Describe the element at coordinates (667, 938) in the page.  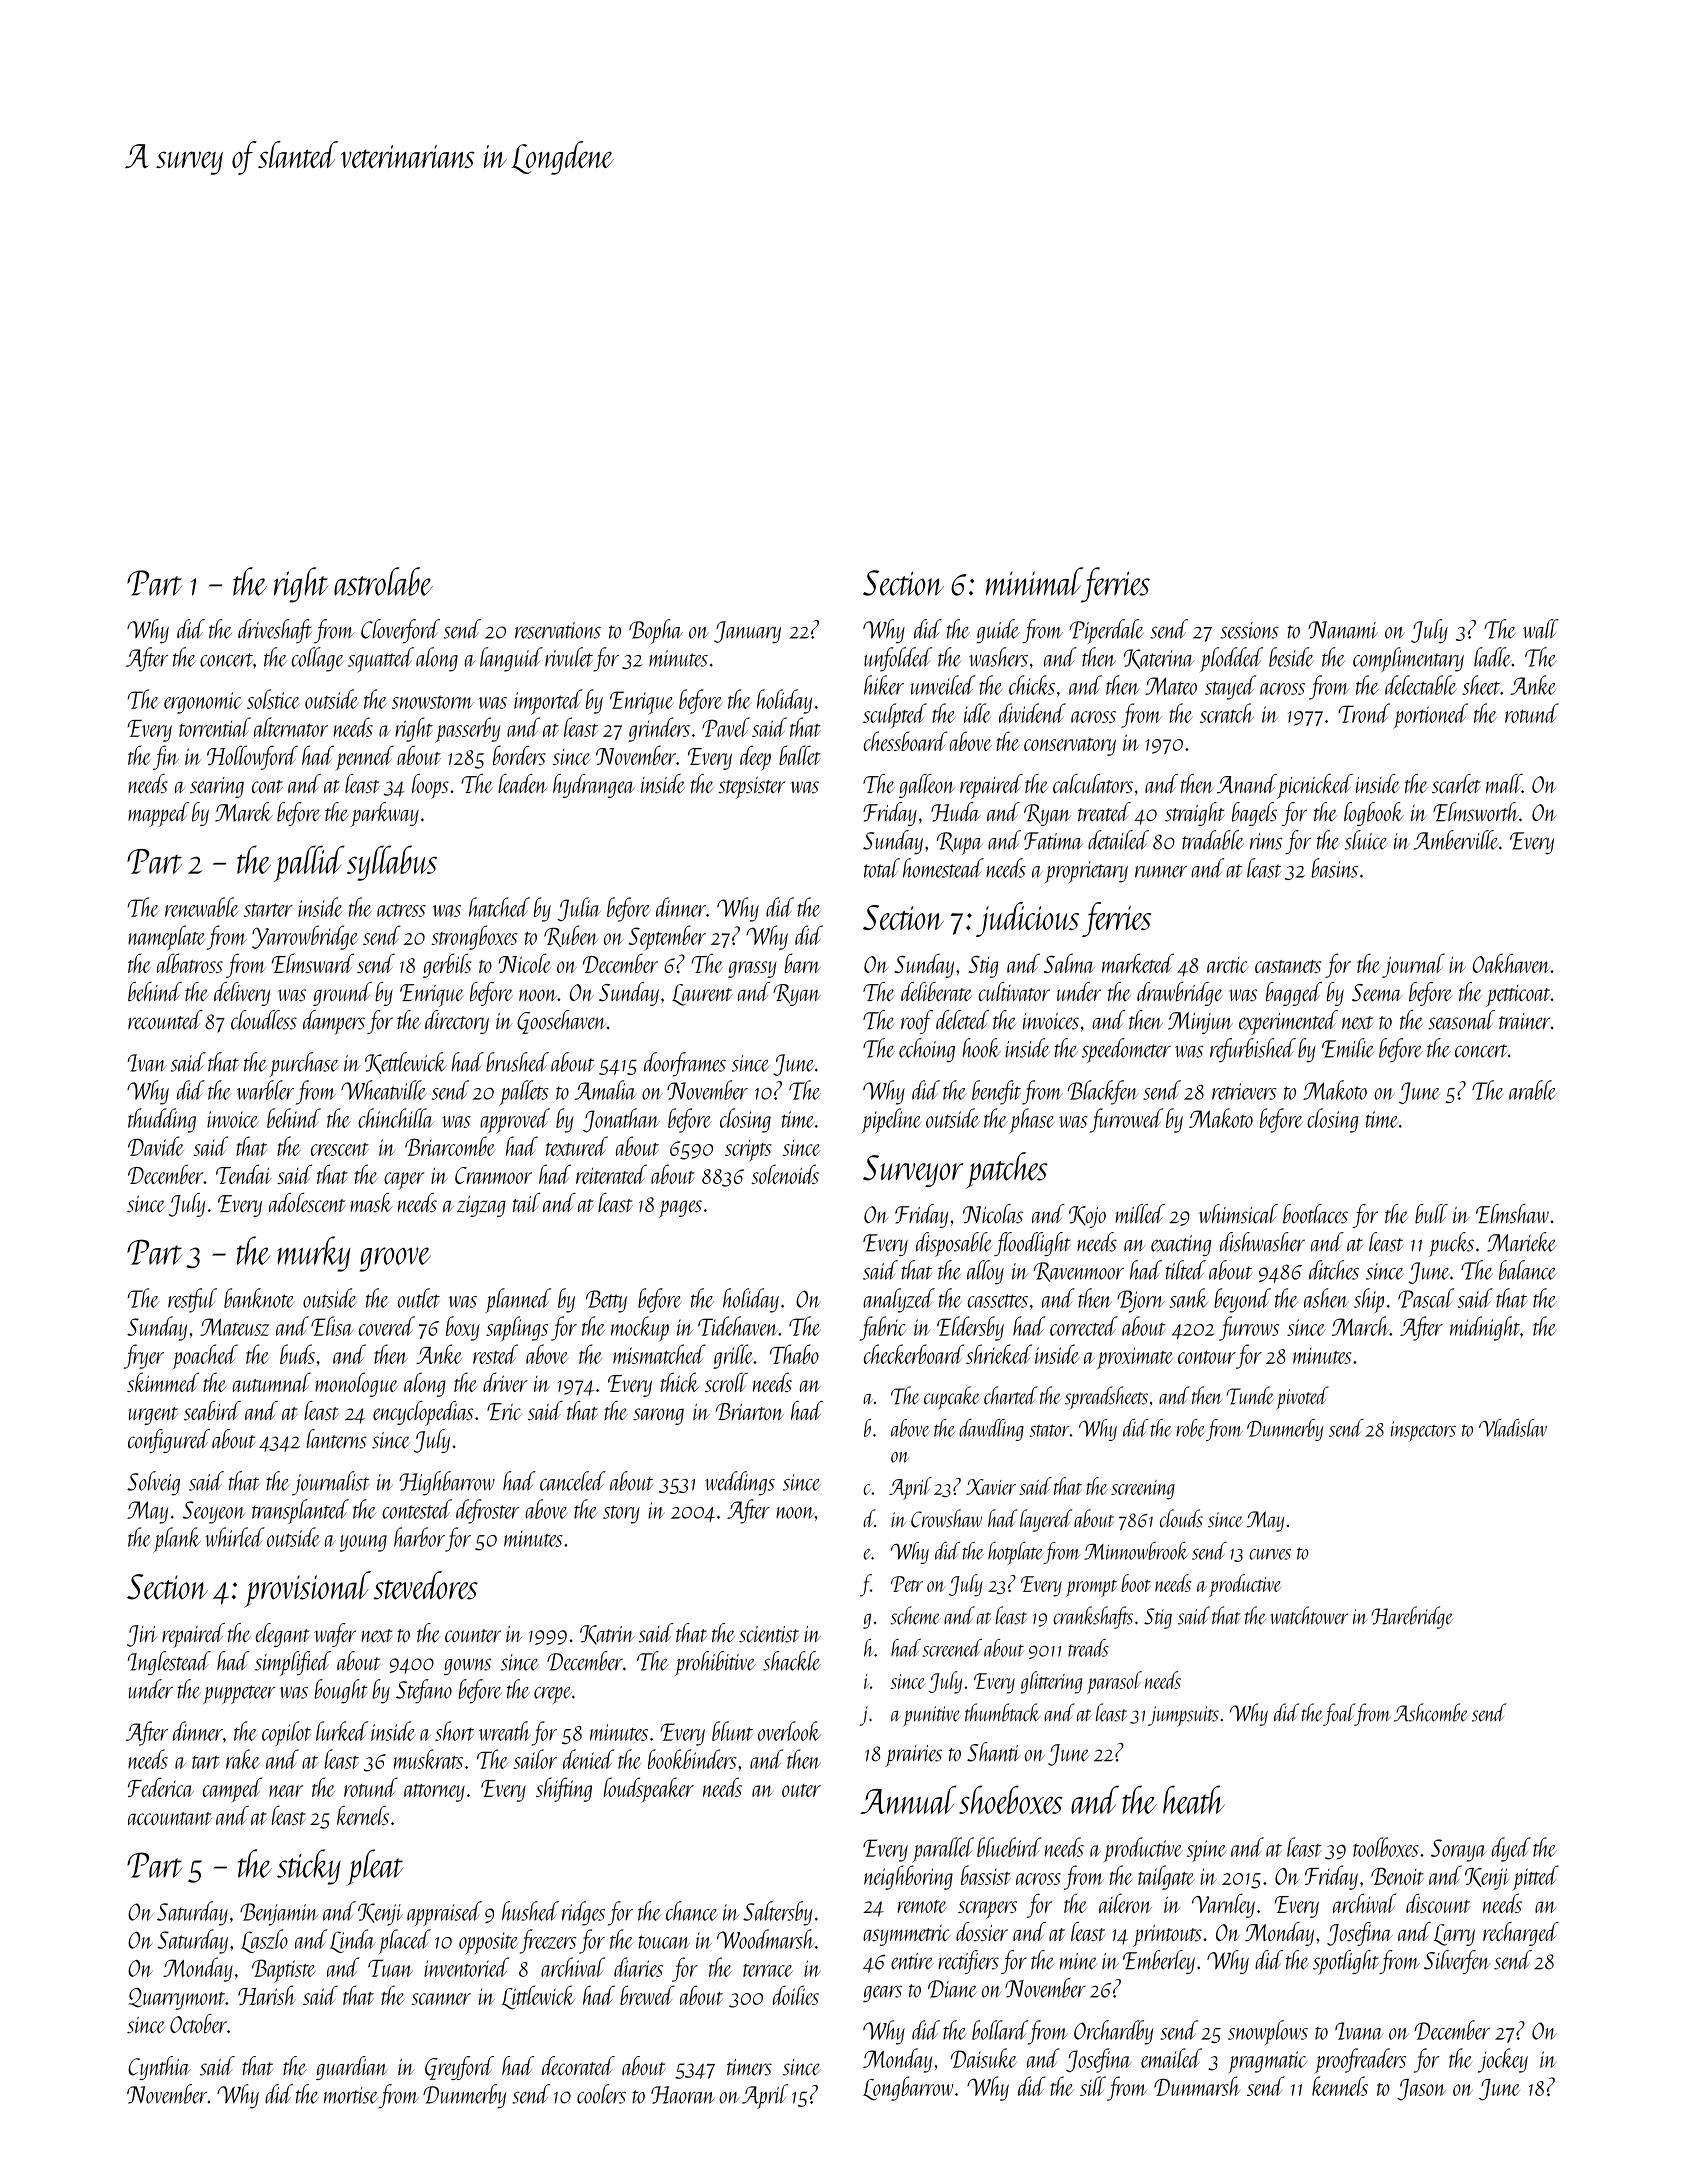
I see `September` at that location.
